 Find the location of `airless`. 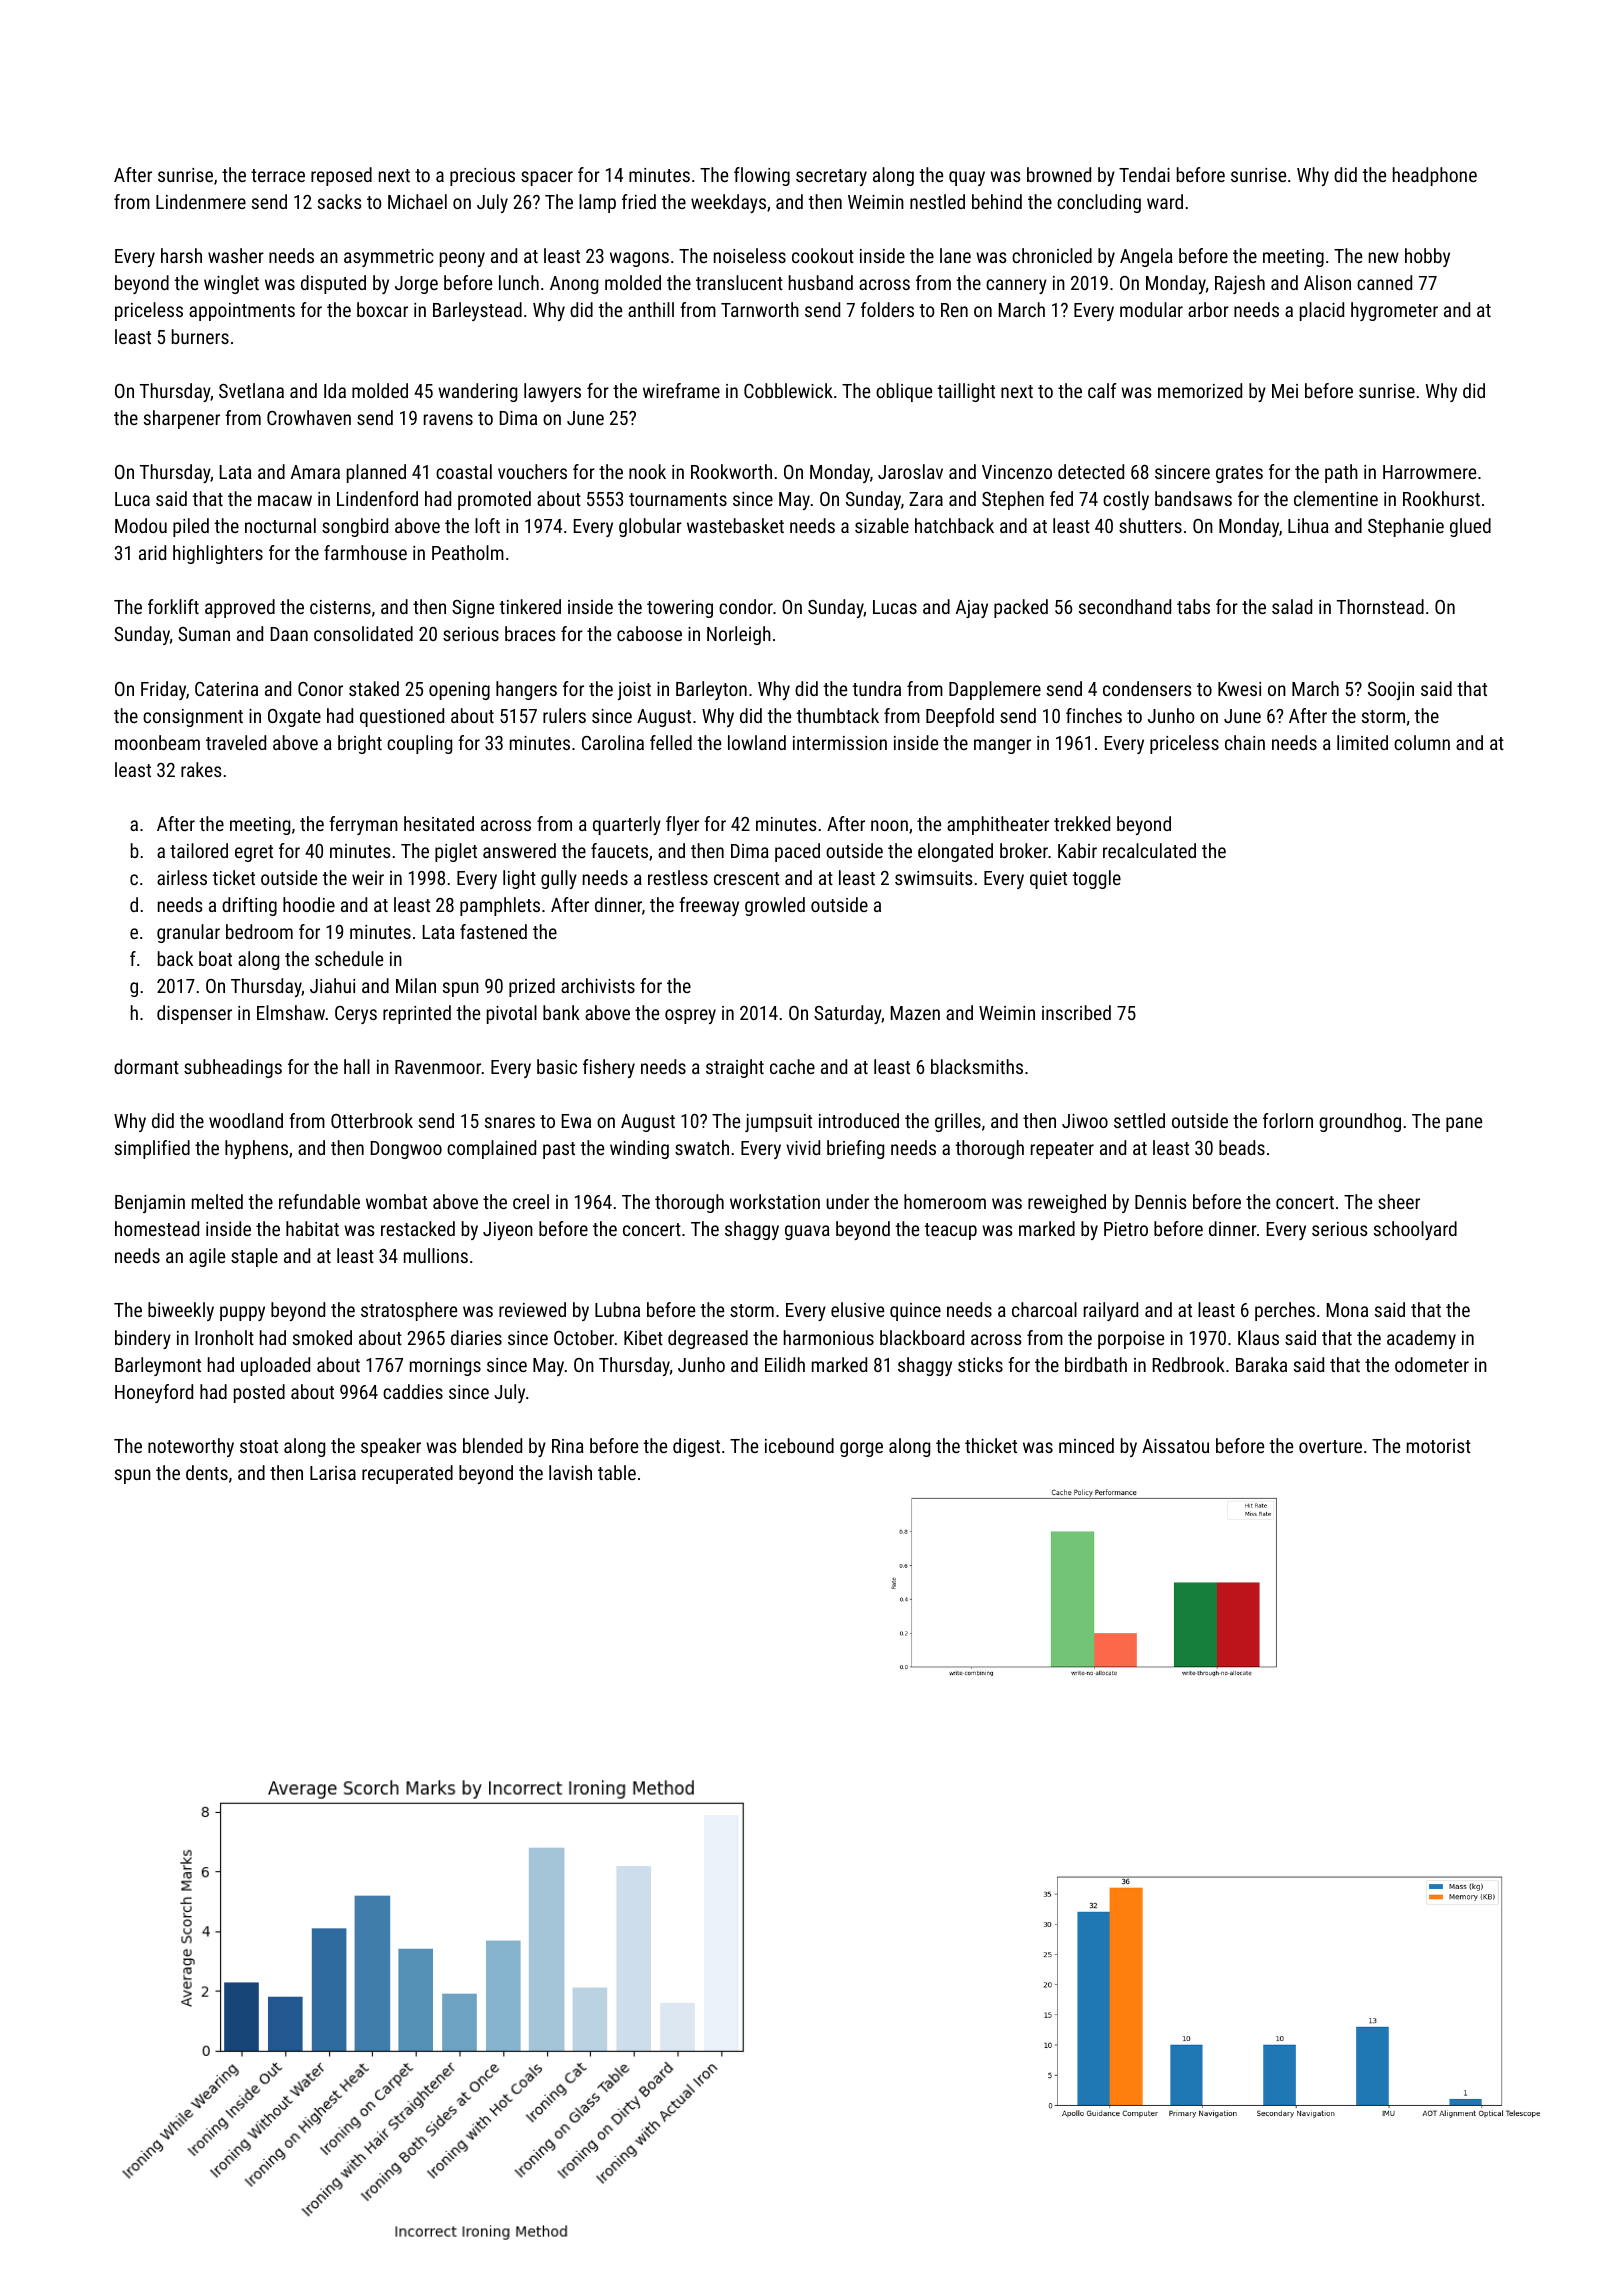

airless is located at coordinates (182, 877).
